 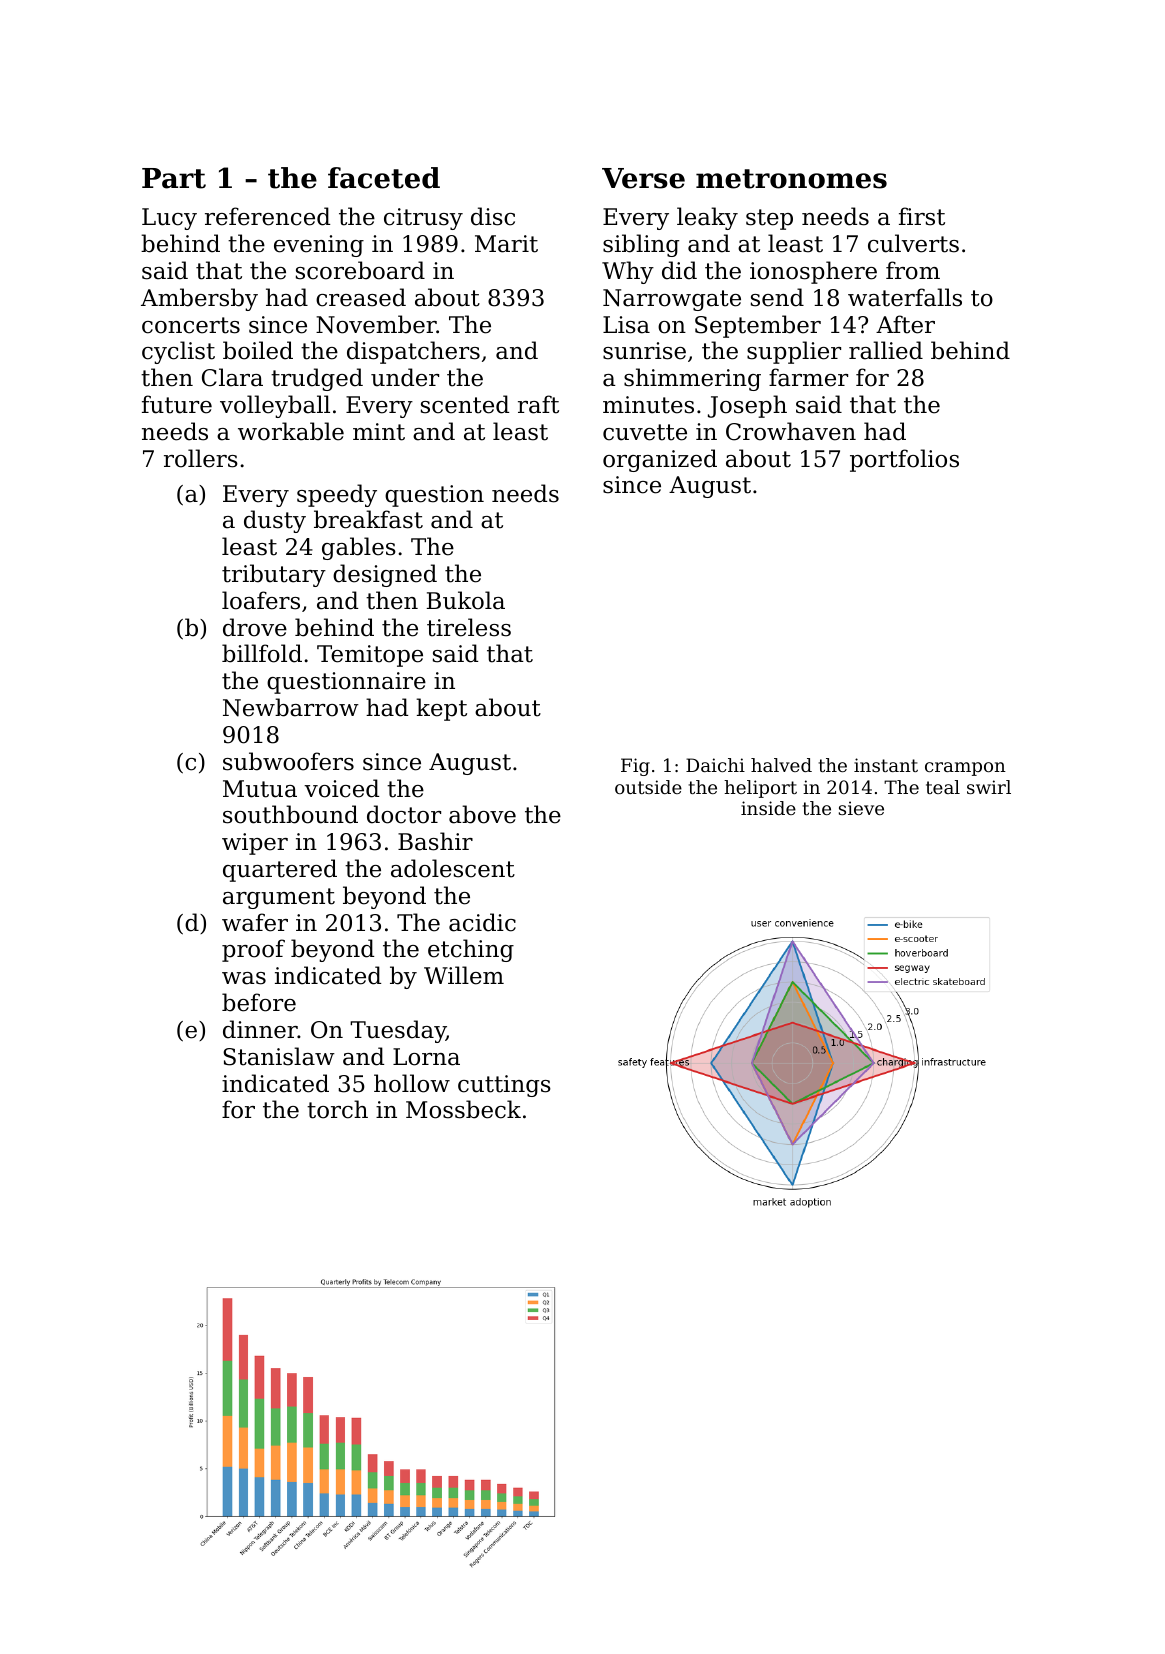 I want to click on step, so click(x=769, y=219).
